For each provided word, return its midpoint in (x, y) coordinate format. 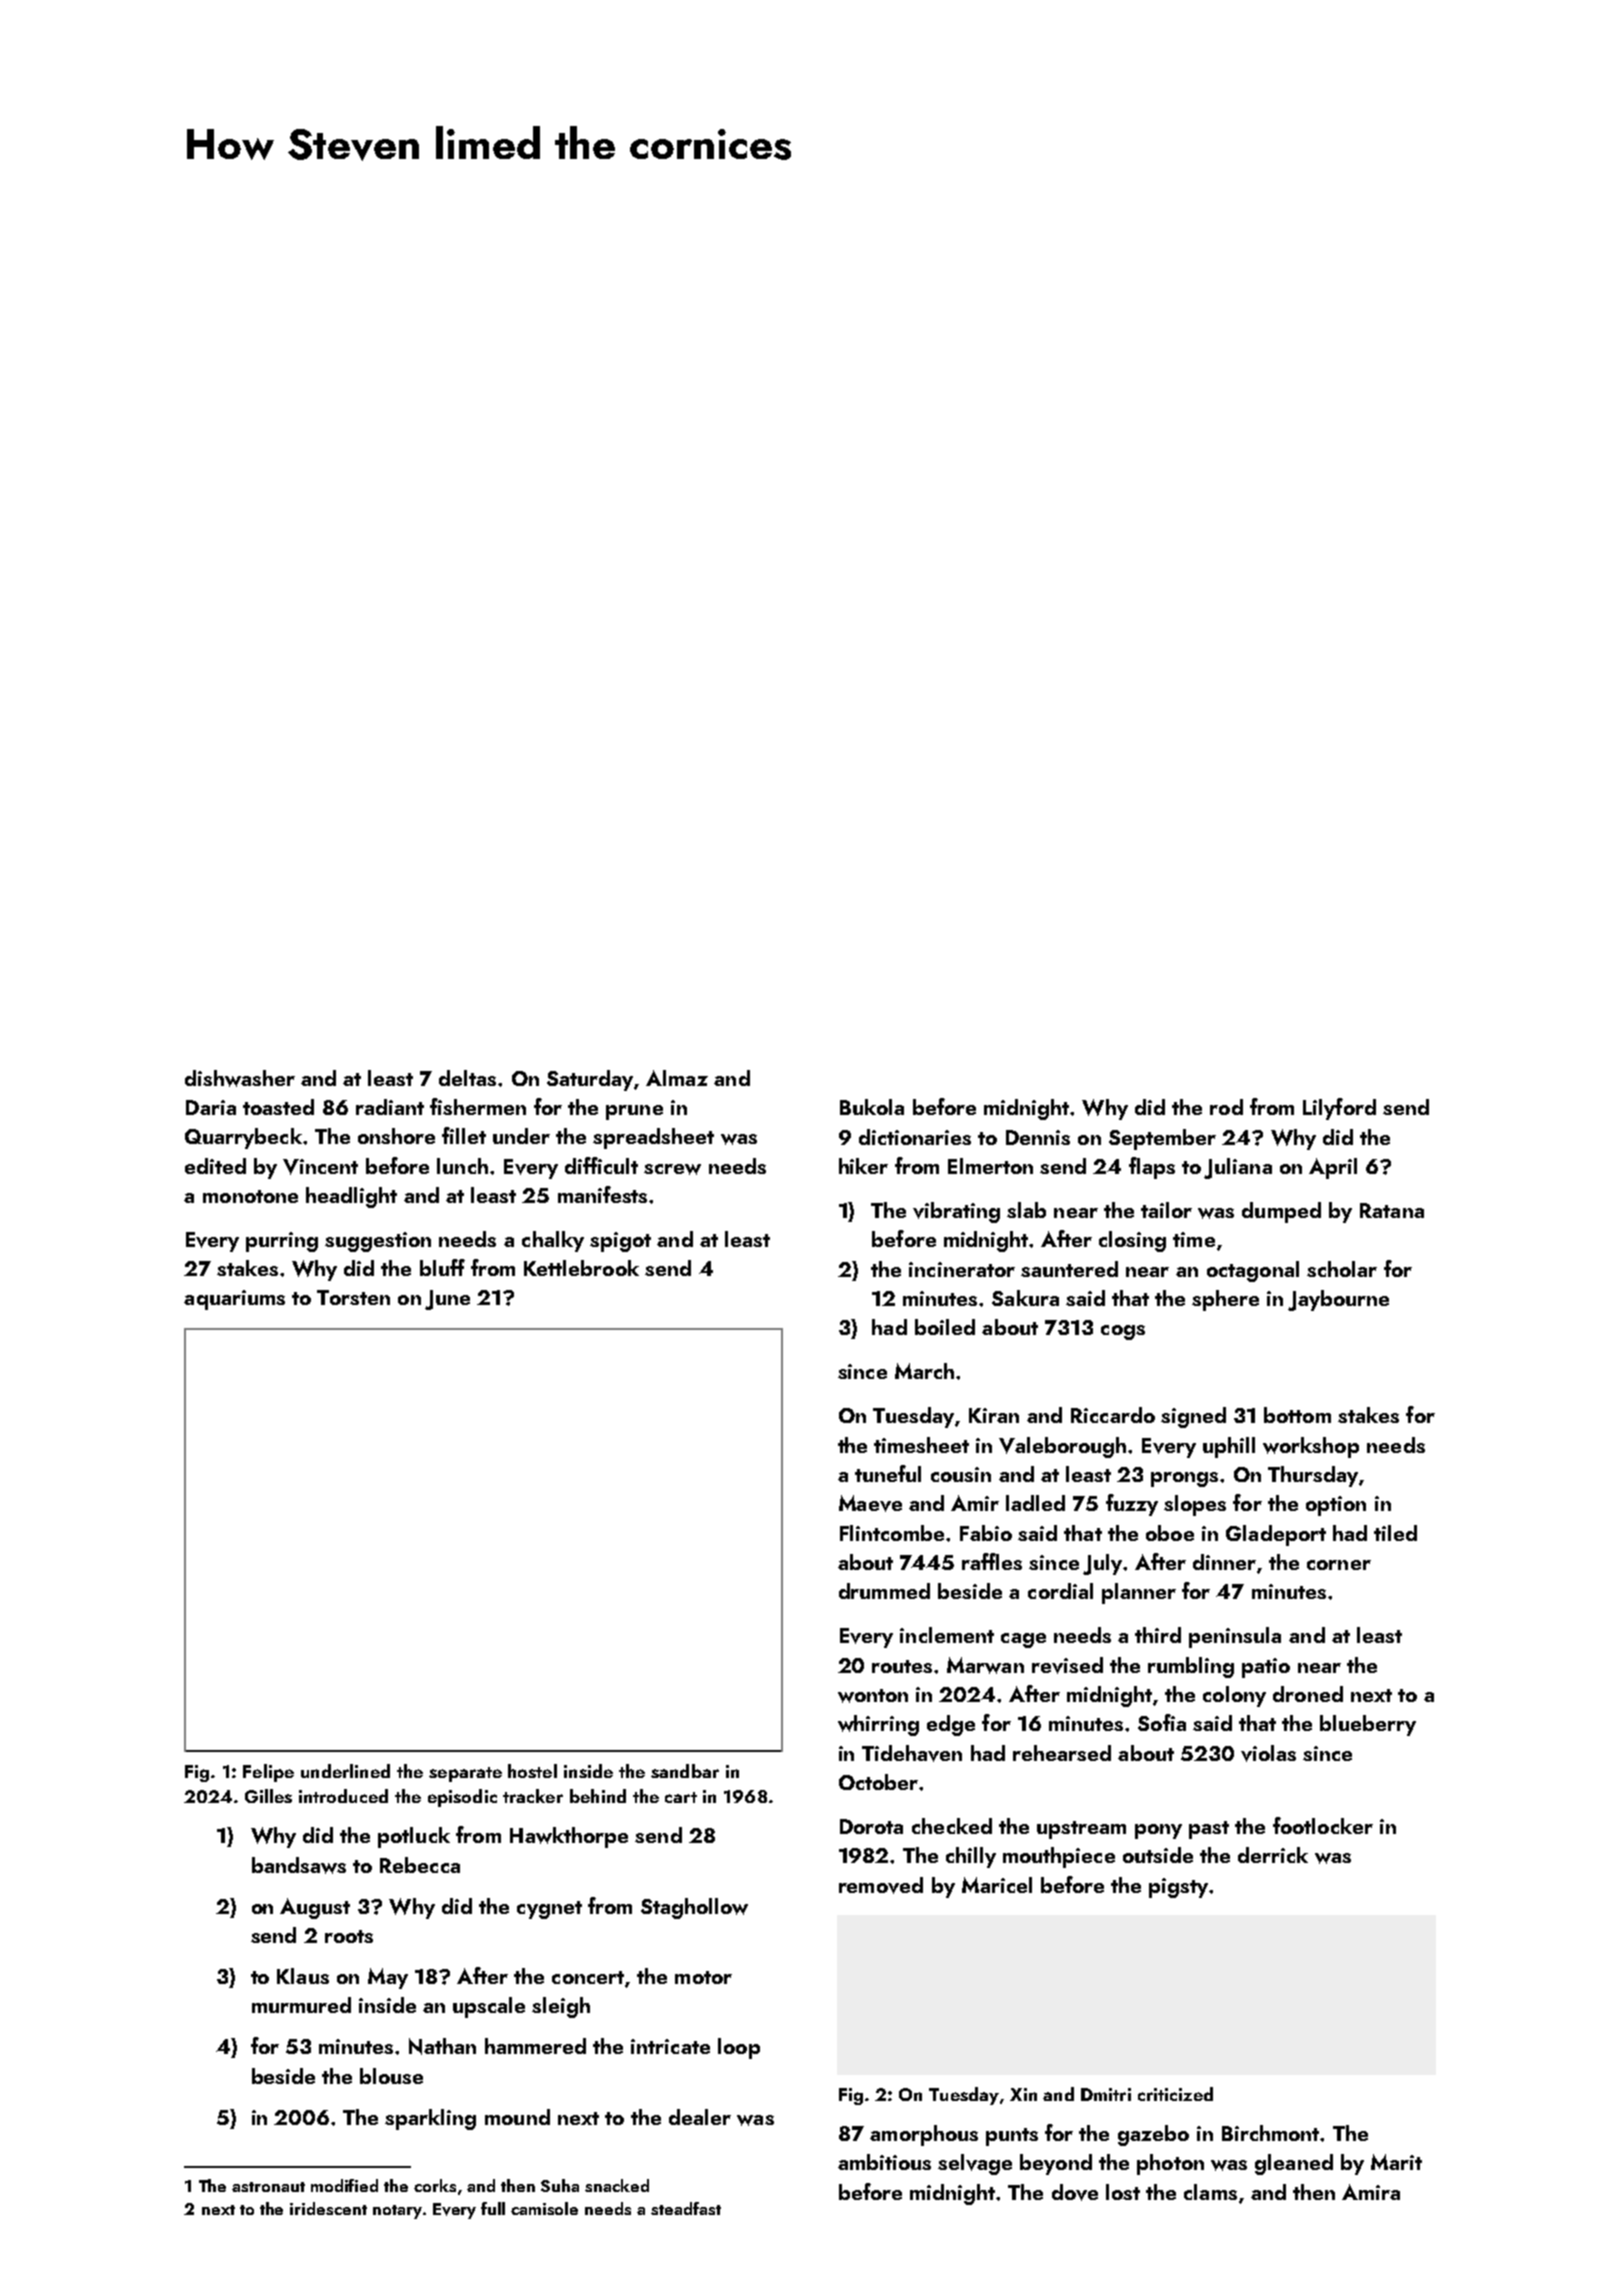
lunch (462, 1166)
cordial (1060, 1591)
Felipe (268, 1773)
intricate (670, 2046)
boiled (945, 1327)
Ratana (1392, 1210)
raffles (992, 1561)
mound (517, 2117)
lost (1123, 2192)
